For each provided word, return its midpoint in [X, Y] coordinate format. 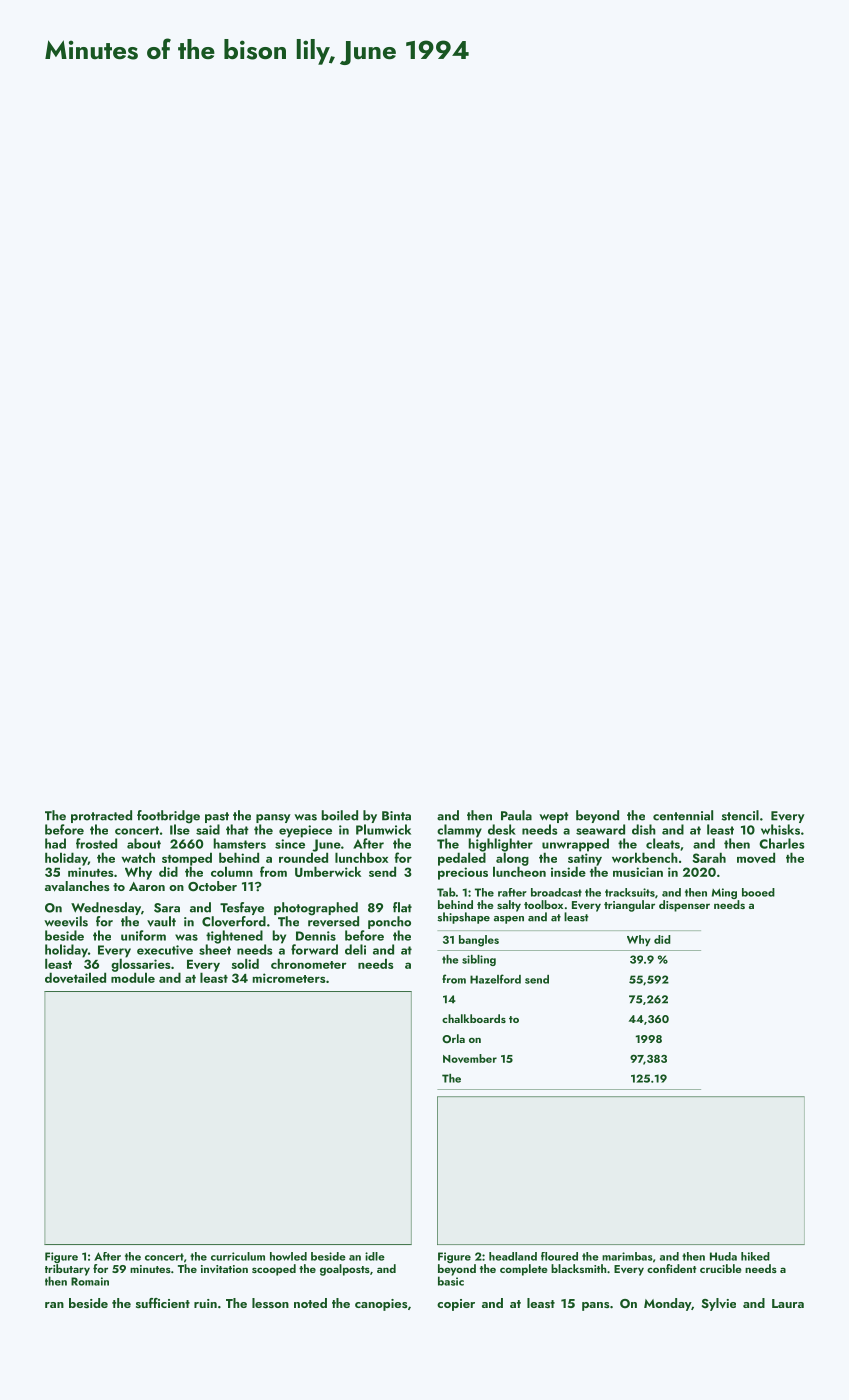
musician [638, 872]
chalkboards [474, 1018]
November [470, 1058]
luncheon [519, 871]
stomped [187, 859]
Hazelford [495, 979]
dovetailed [75, 977]
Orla [453, 1038]
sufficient [163, 1303]
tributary [67, 1270]
